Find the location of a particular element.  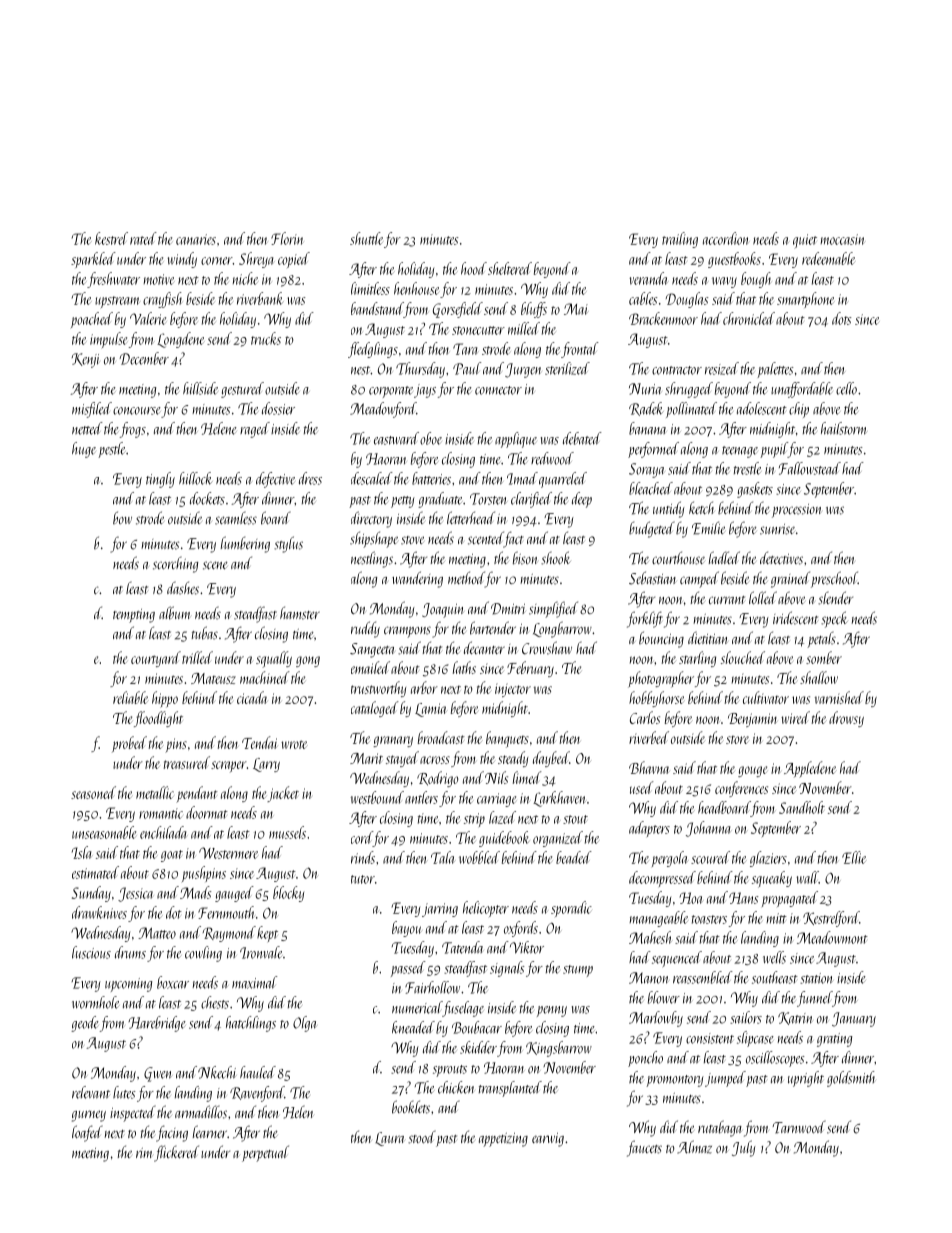

Joaquin is located at coordinates (443, 610).
